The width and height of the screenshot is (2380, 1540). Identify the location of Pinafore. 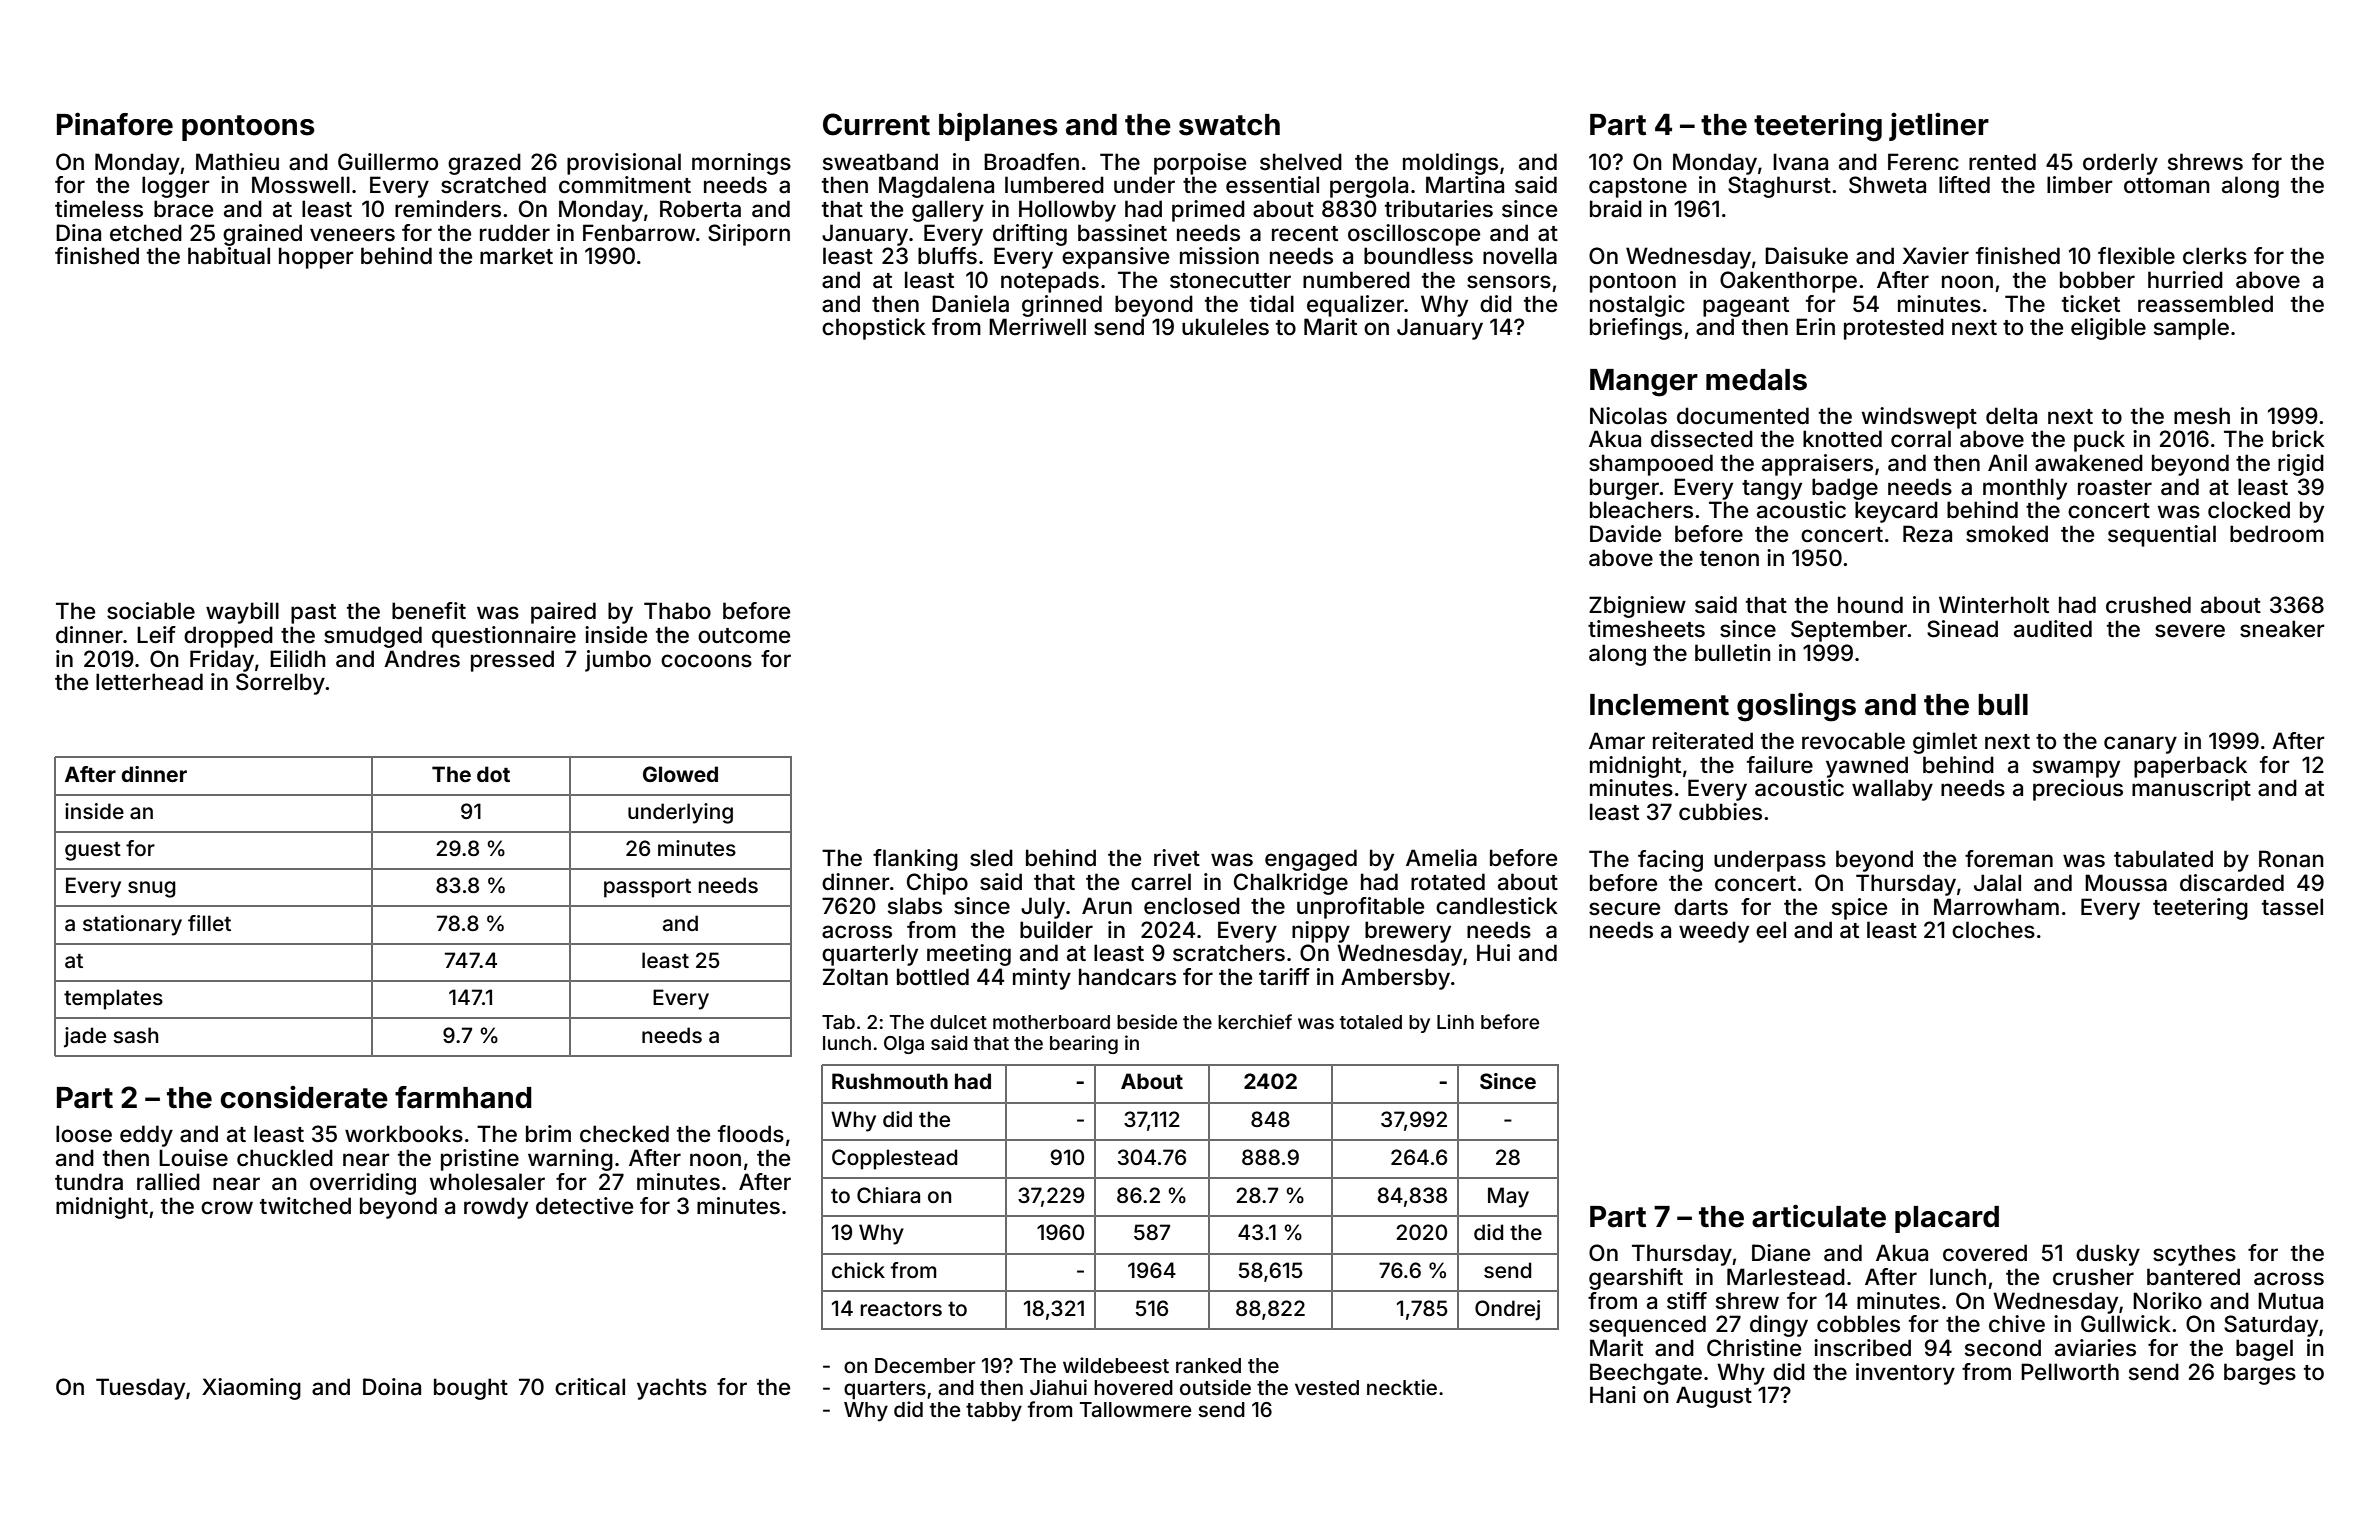
(115, 124).
